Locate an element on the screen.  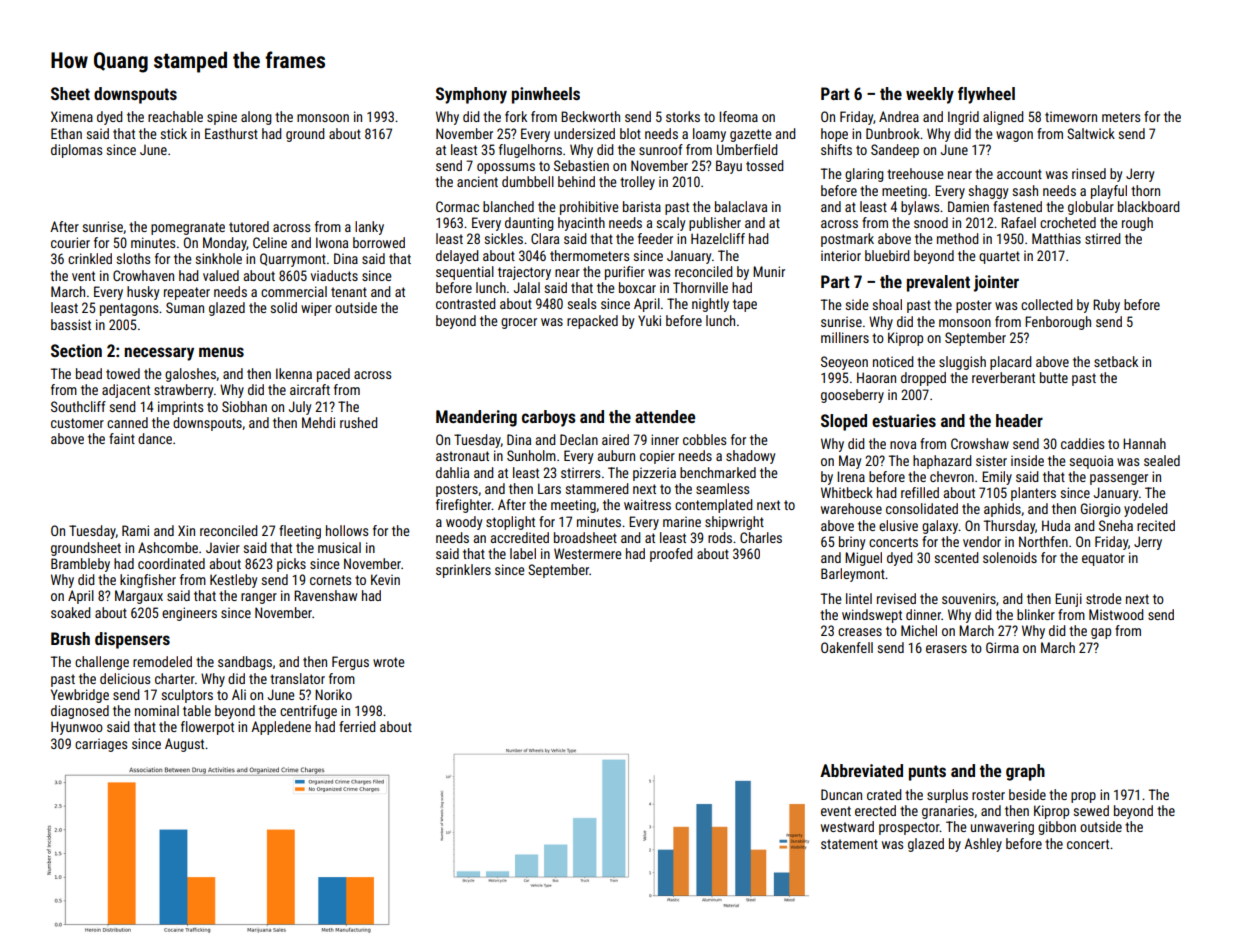
carriages is located at coordinates (101, 745).
